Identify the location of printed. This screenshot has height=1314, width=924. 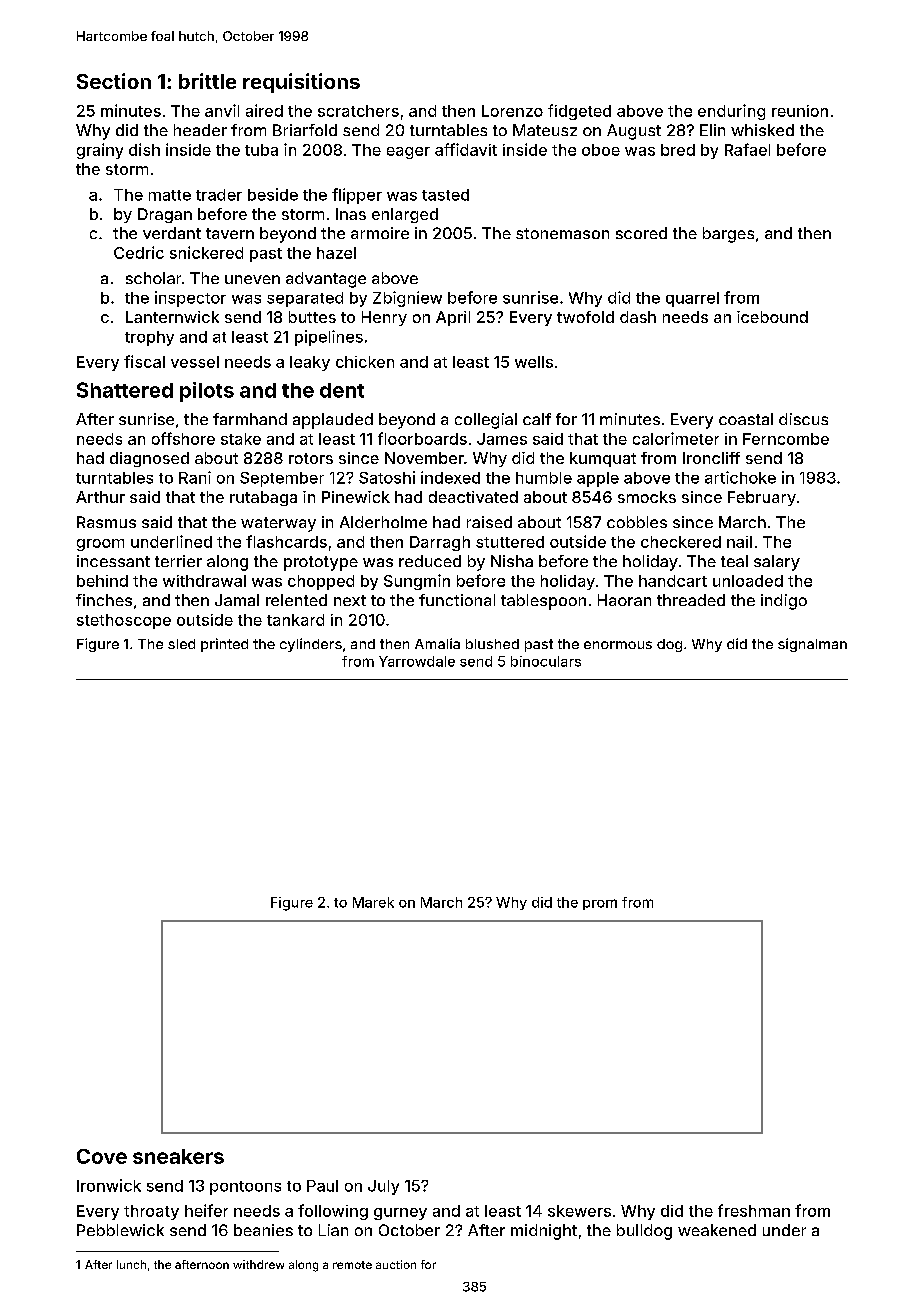
(224, 645).
